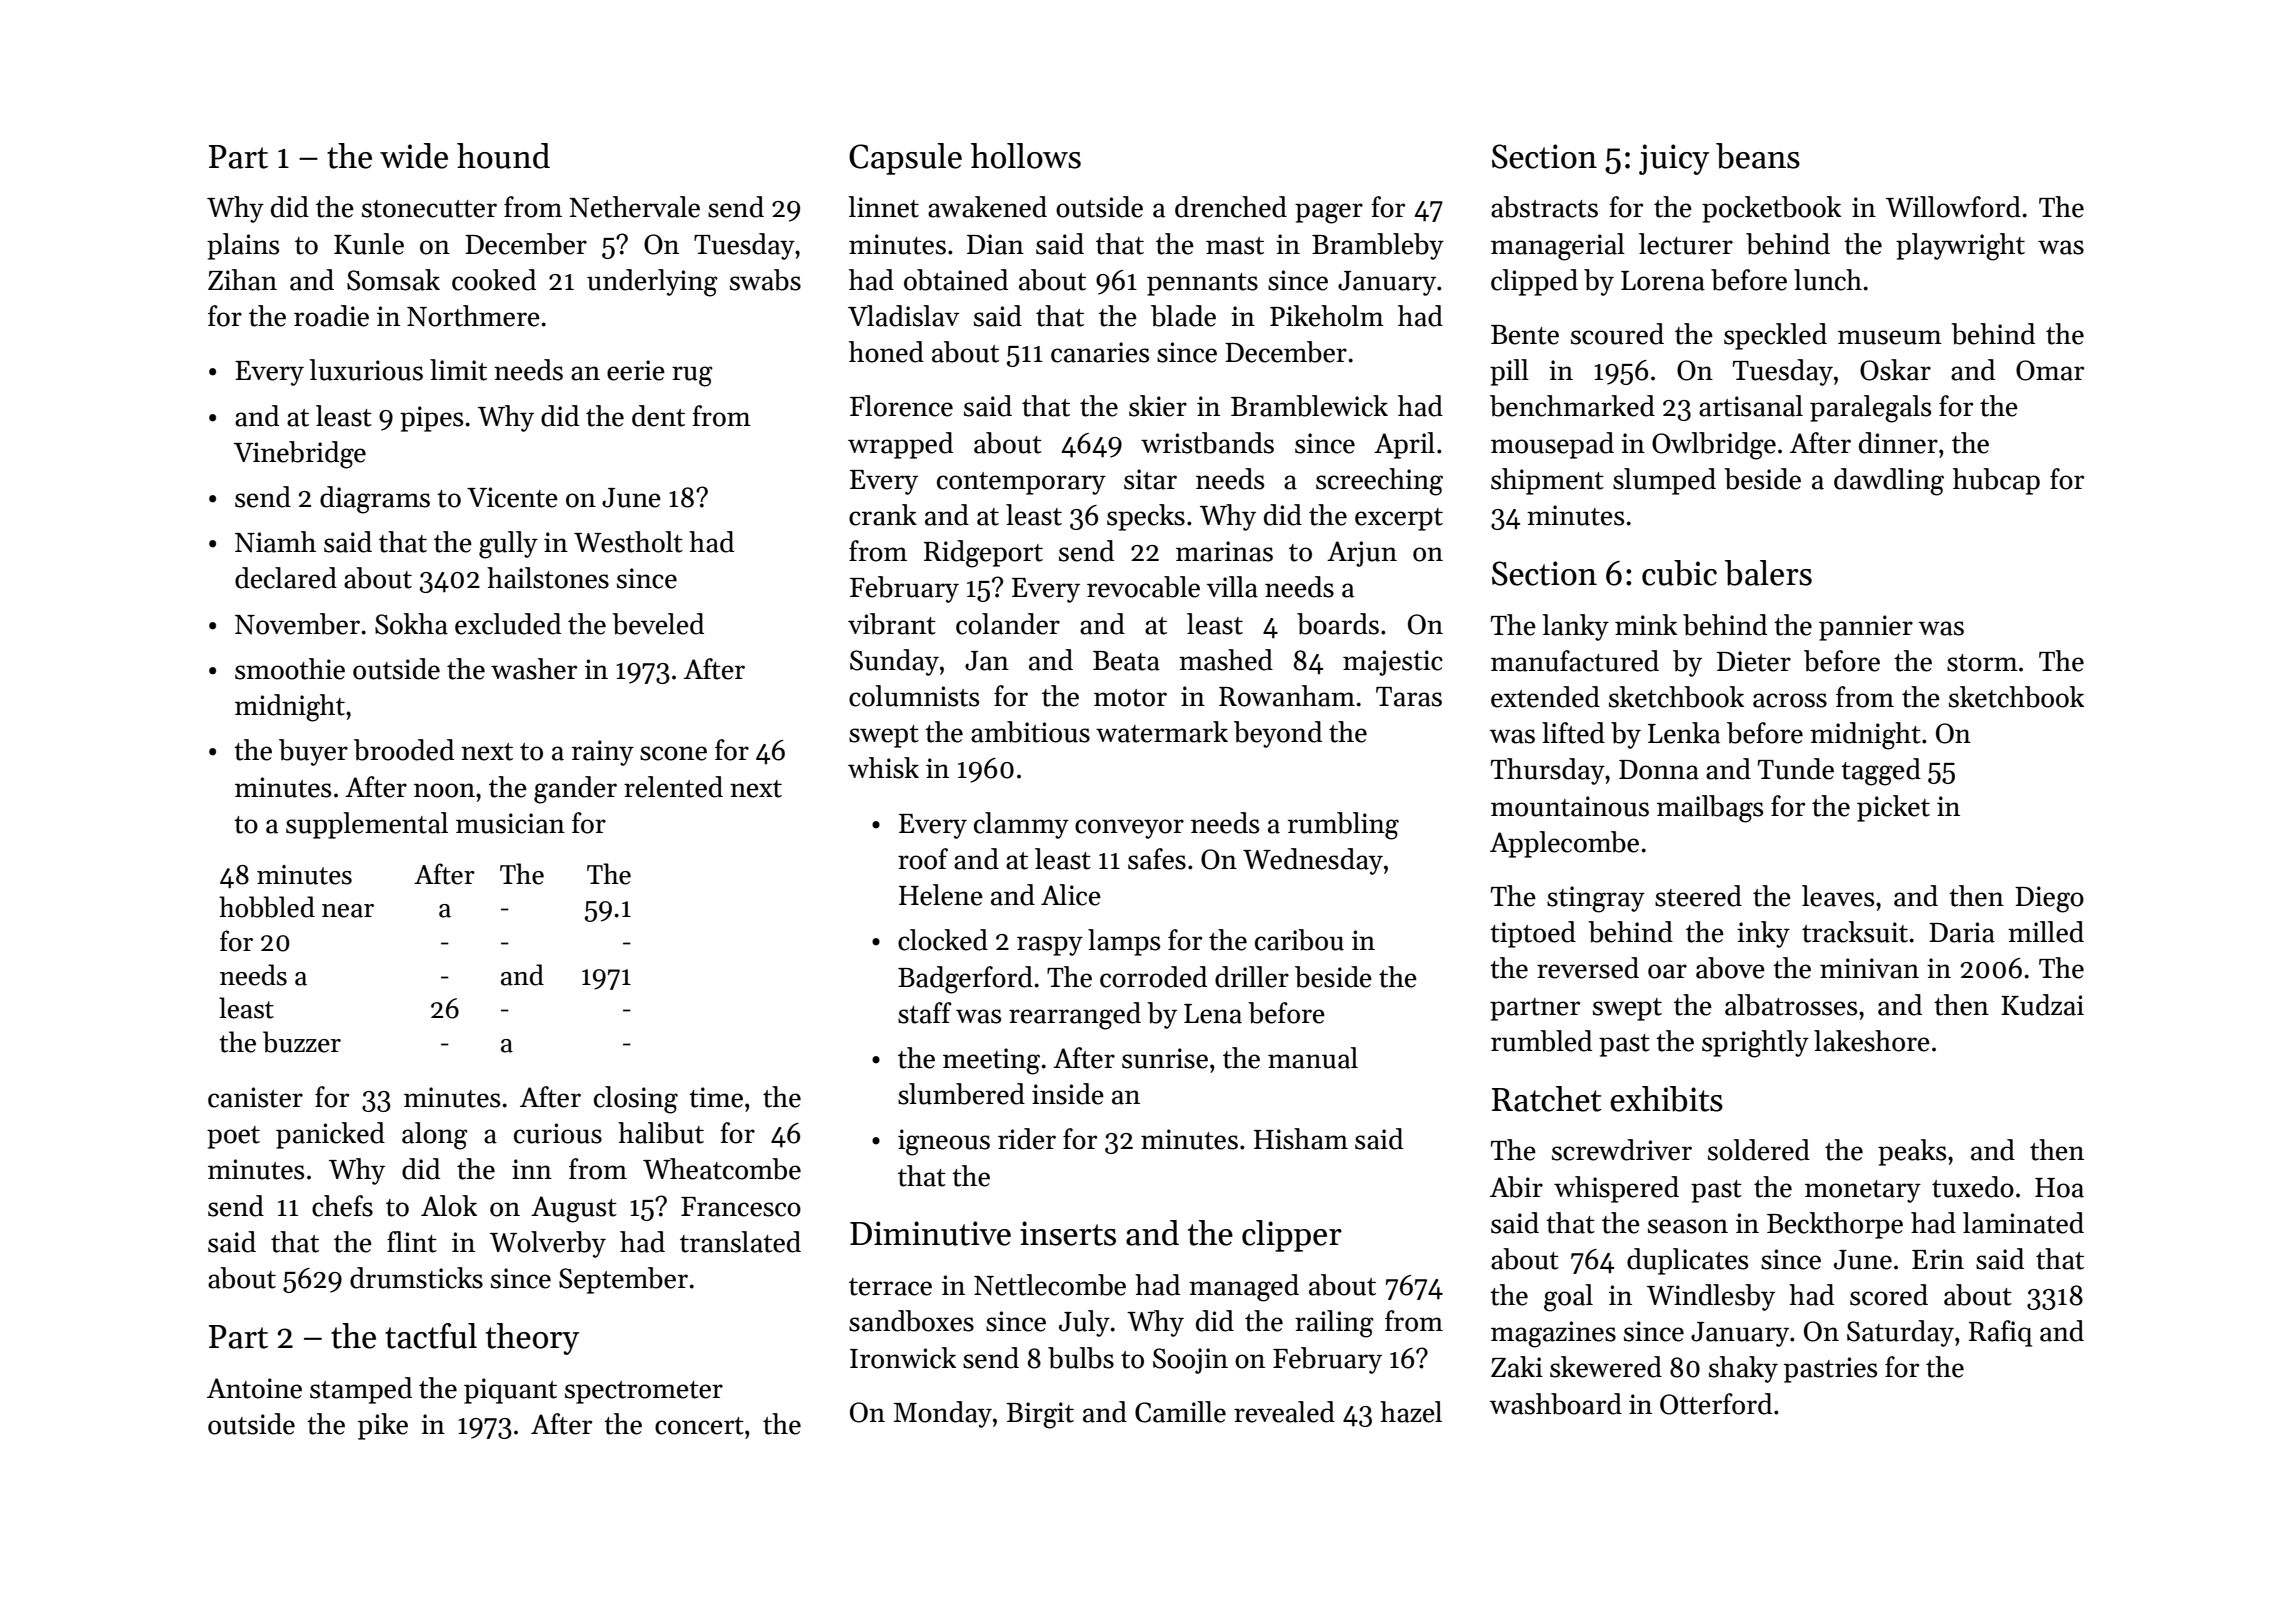 The width and height of the screenshot is (2292, 1620). What do you see at coordinates (894, 662) in the screenshot?
I see `Sunday` at bounding box center [894, 662].
